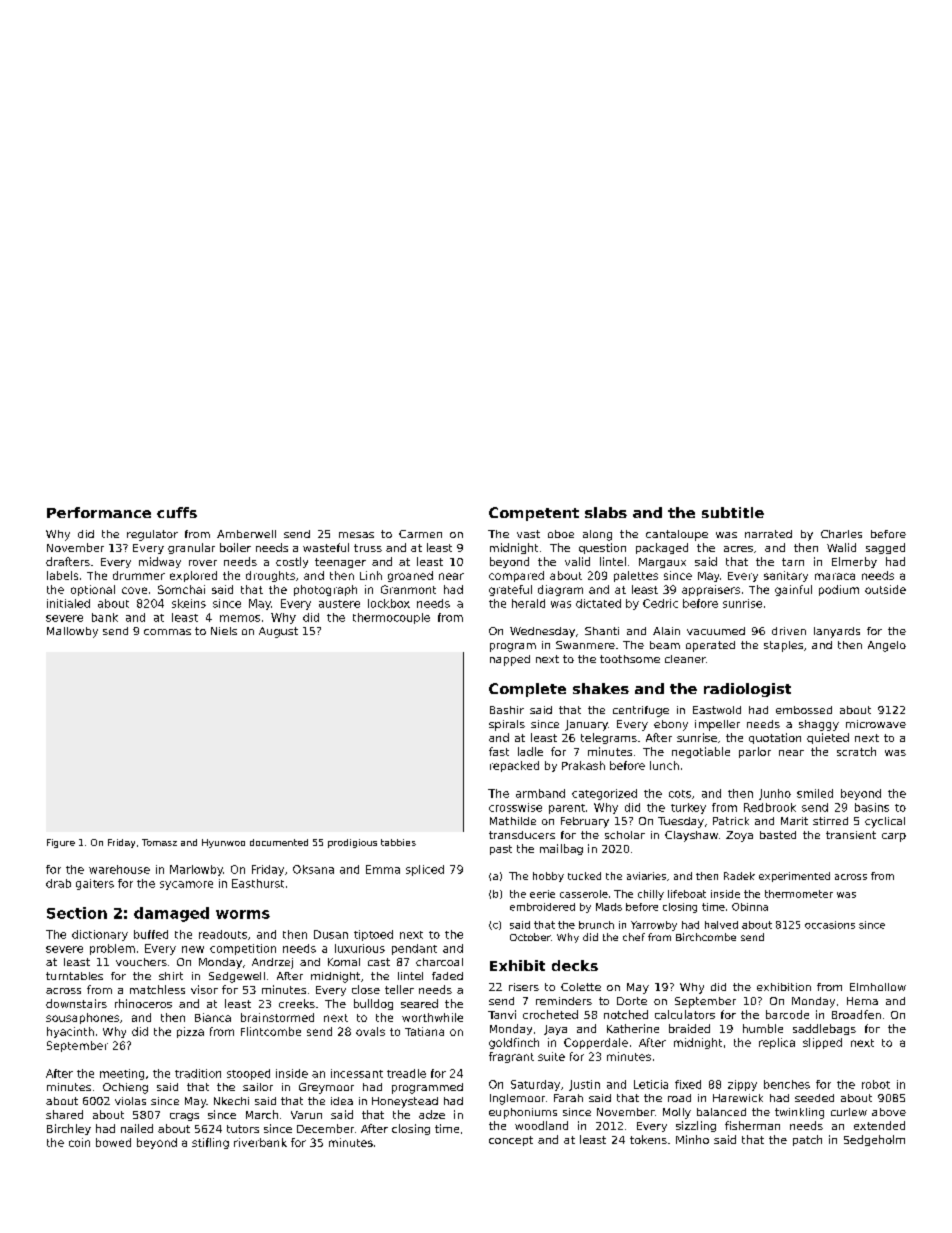 The height and width of the page is (1233, 952). What do you see at coordinates (113, 1142) in the page?
I see `bowed` at bounding box center [113, 1142].
